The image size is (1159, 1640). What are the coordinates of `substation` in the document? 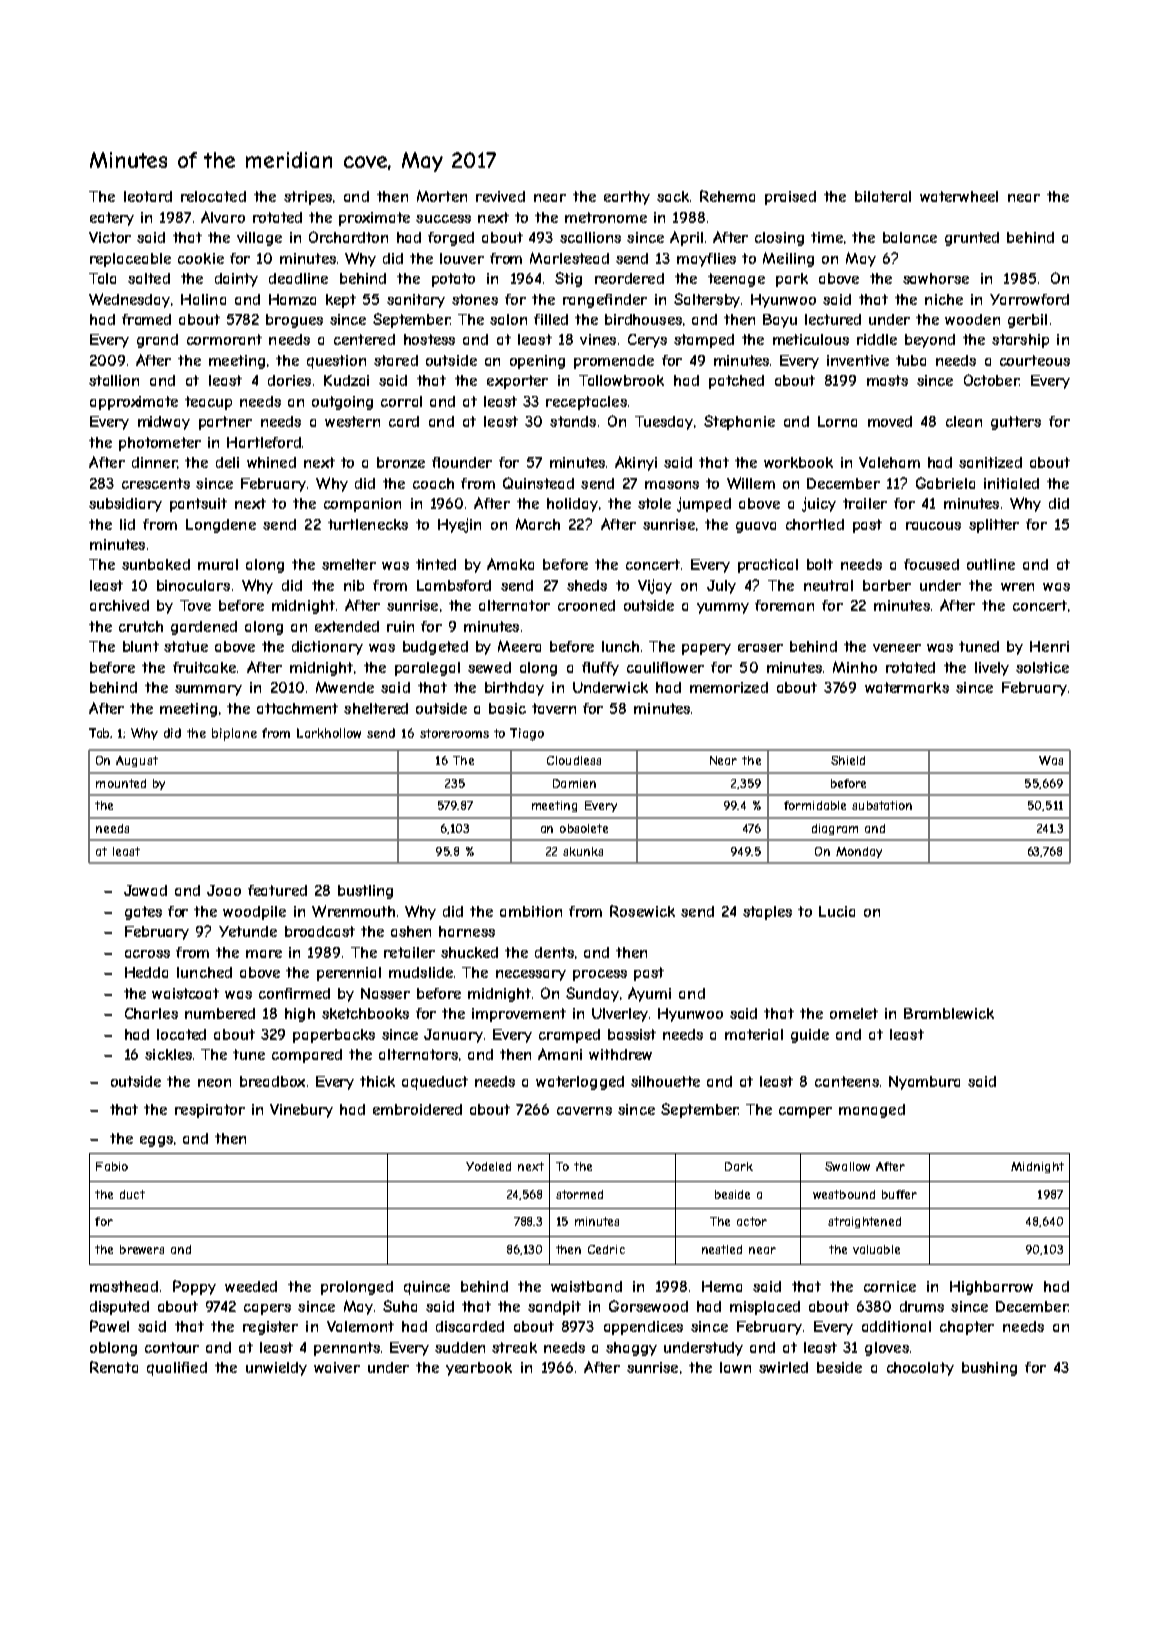 It's located at (882, 805).
